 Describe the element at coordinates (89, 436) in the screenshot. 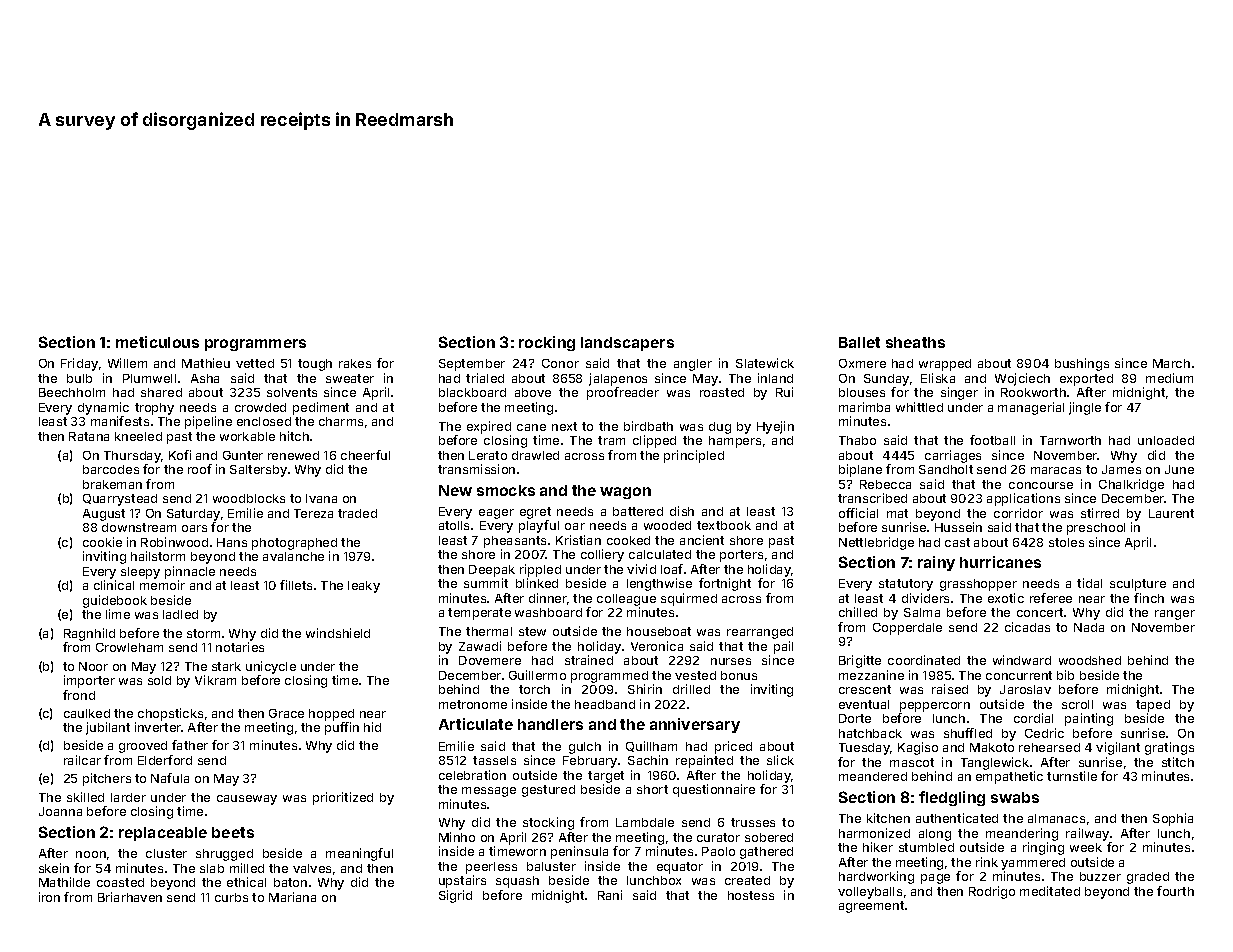

I see `Ratana` at that location.
